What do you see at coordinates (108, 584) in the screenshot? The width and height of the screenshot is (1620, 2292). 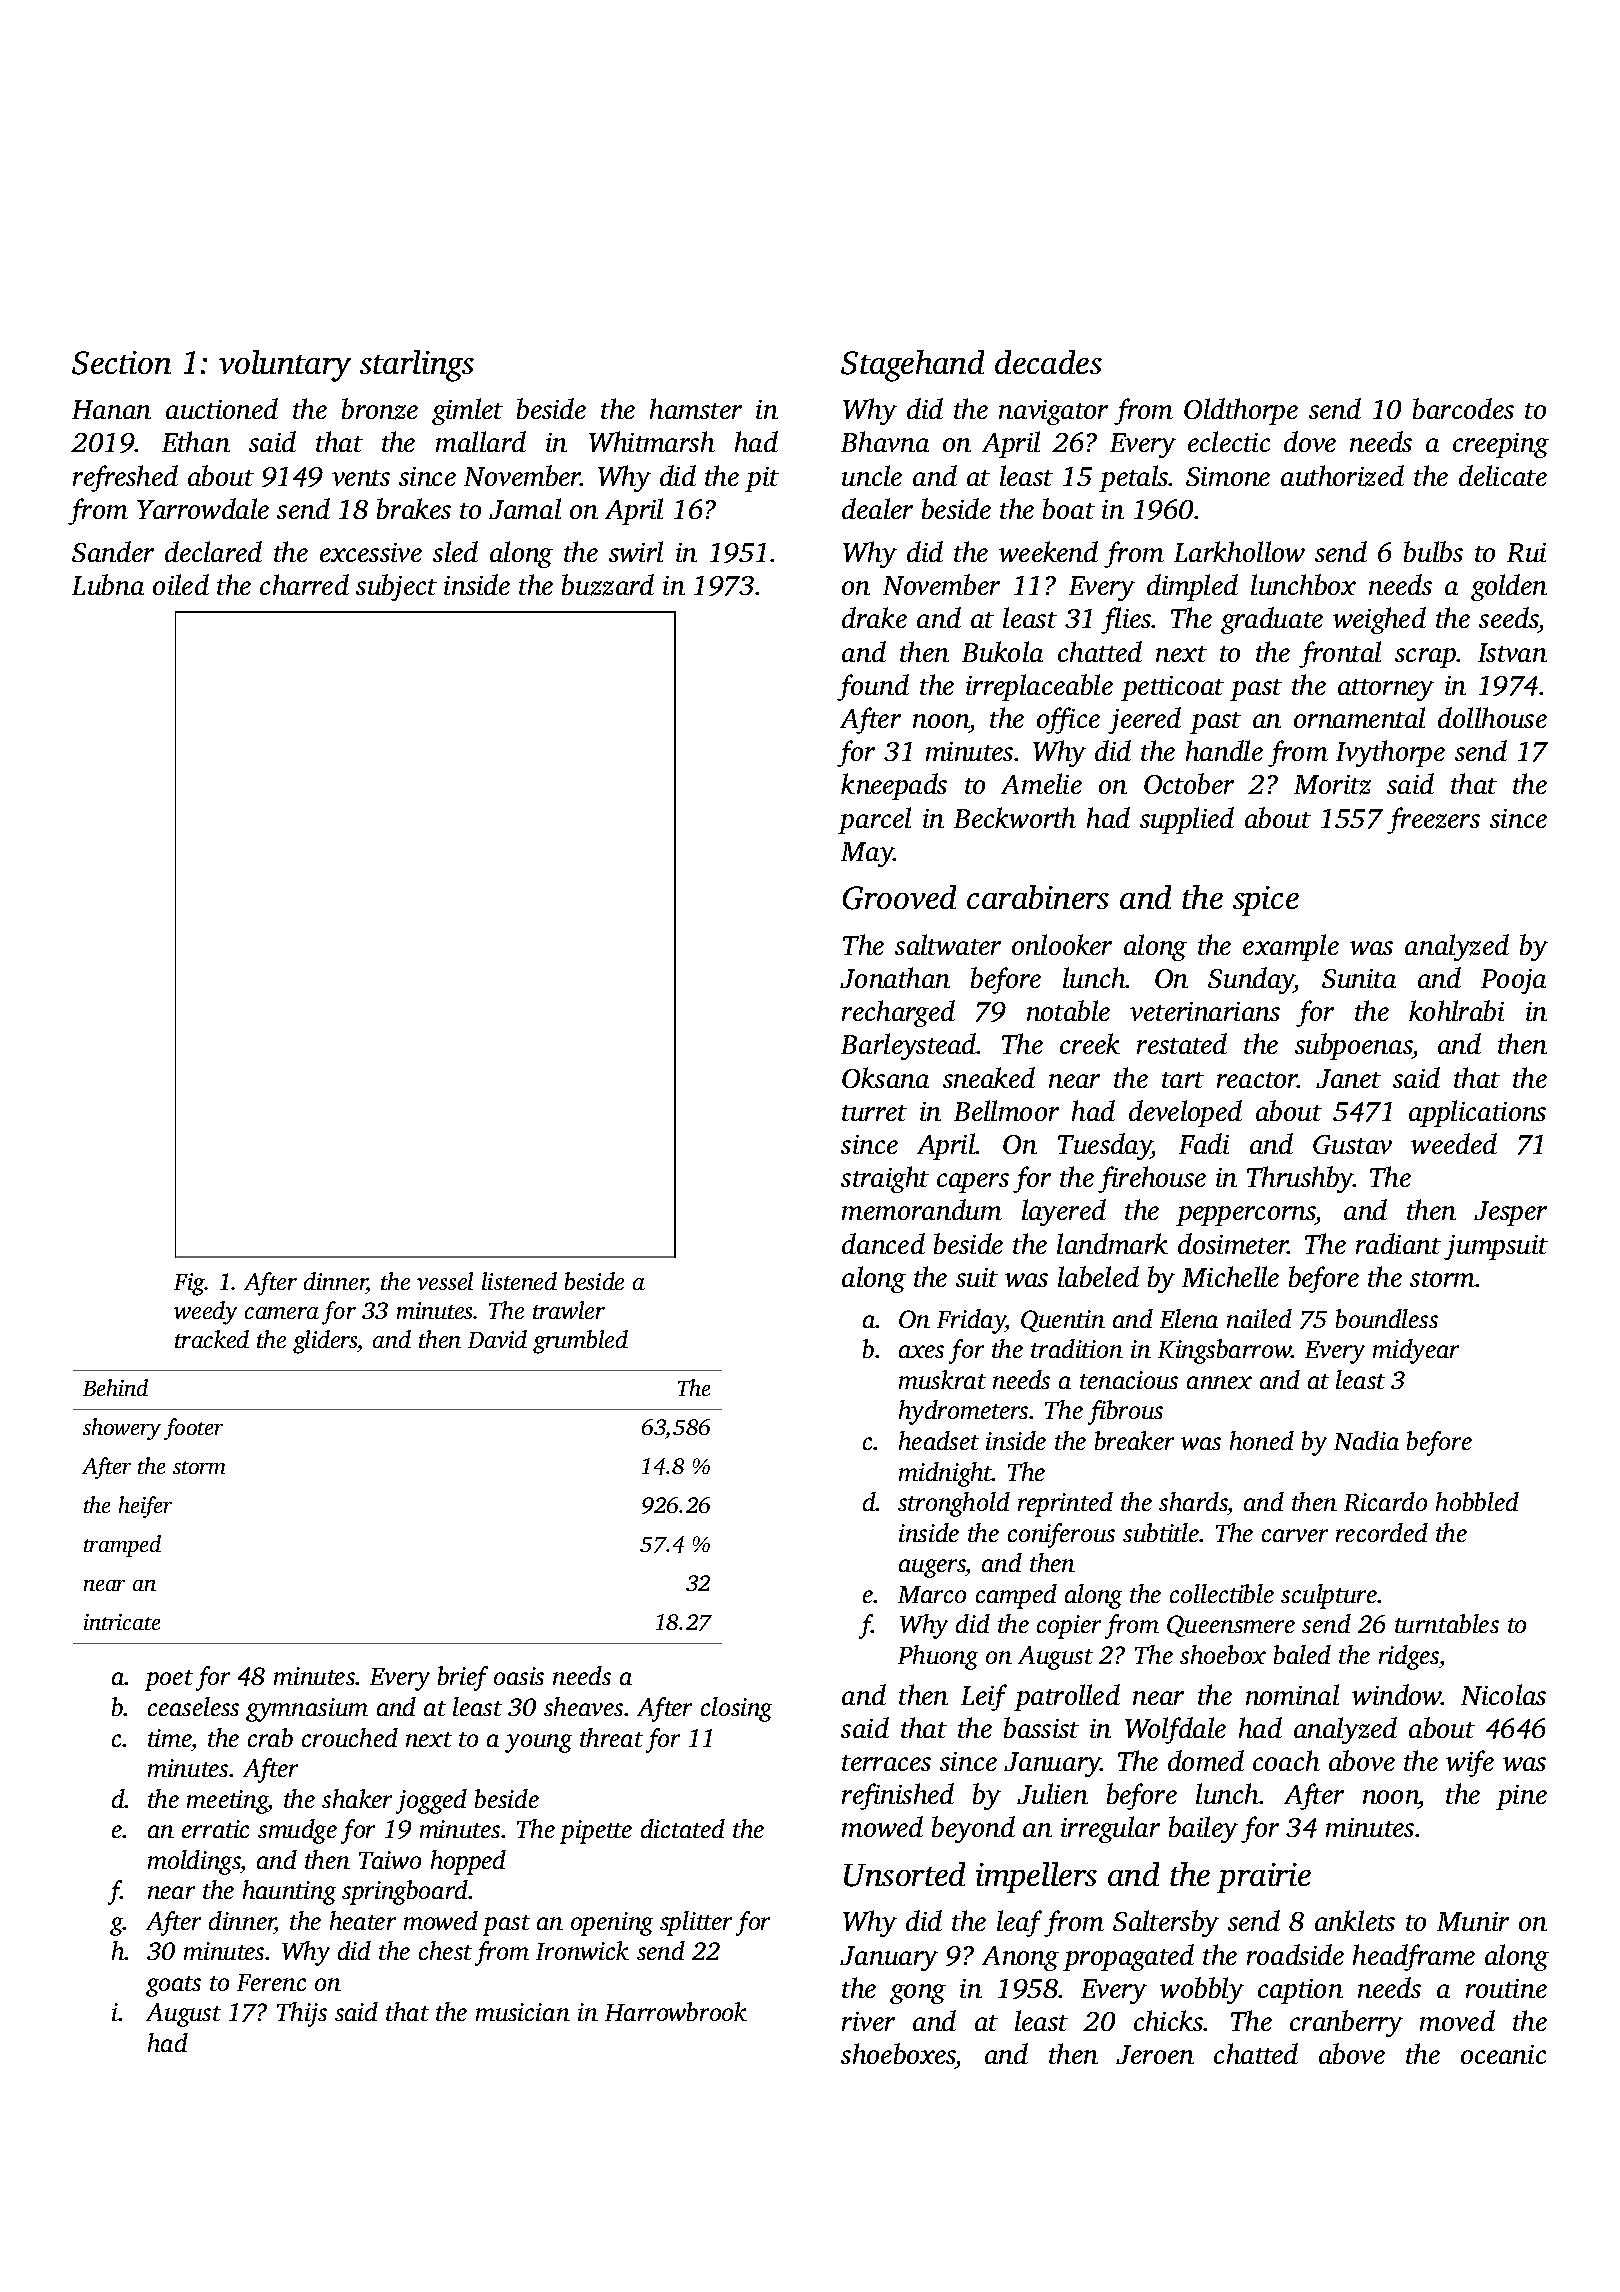 I see `Lubna` at bounding box center [108, 584].
